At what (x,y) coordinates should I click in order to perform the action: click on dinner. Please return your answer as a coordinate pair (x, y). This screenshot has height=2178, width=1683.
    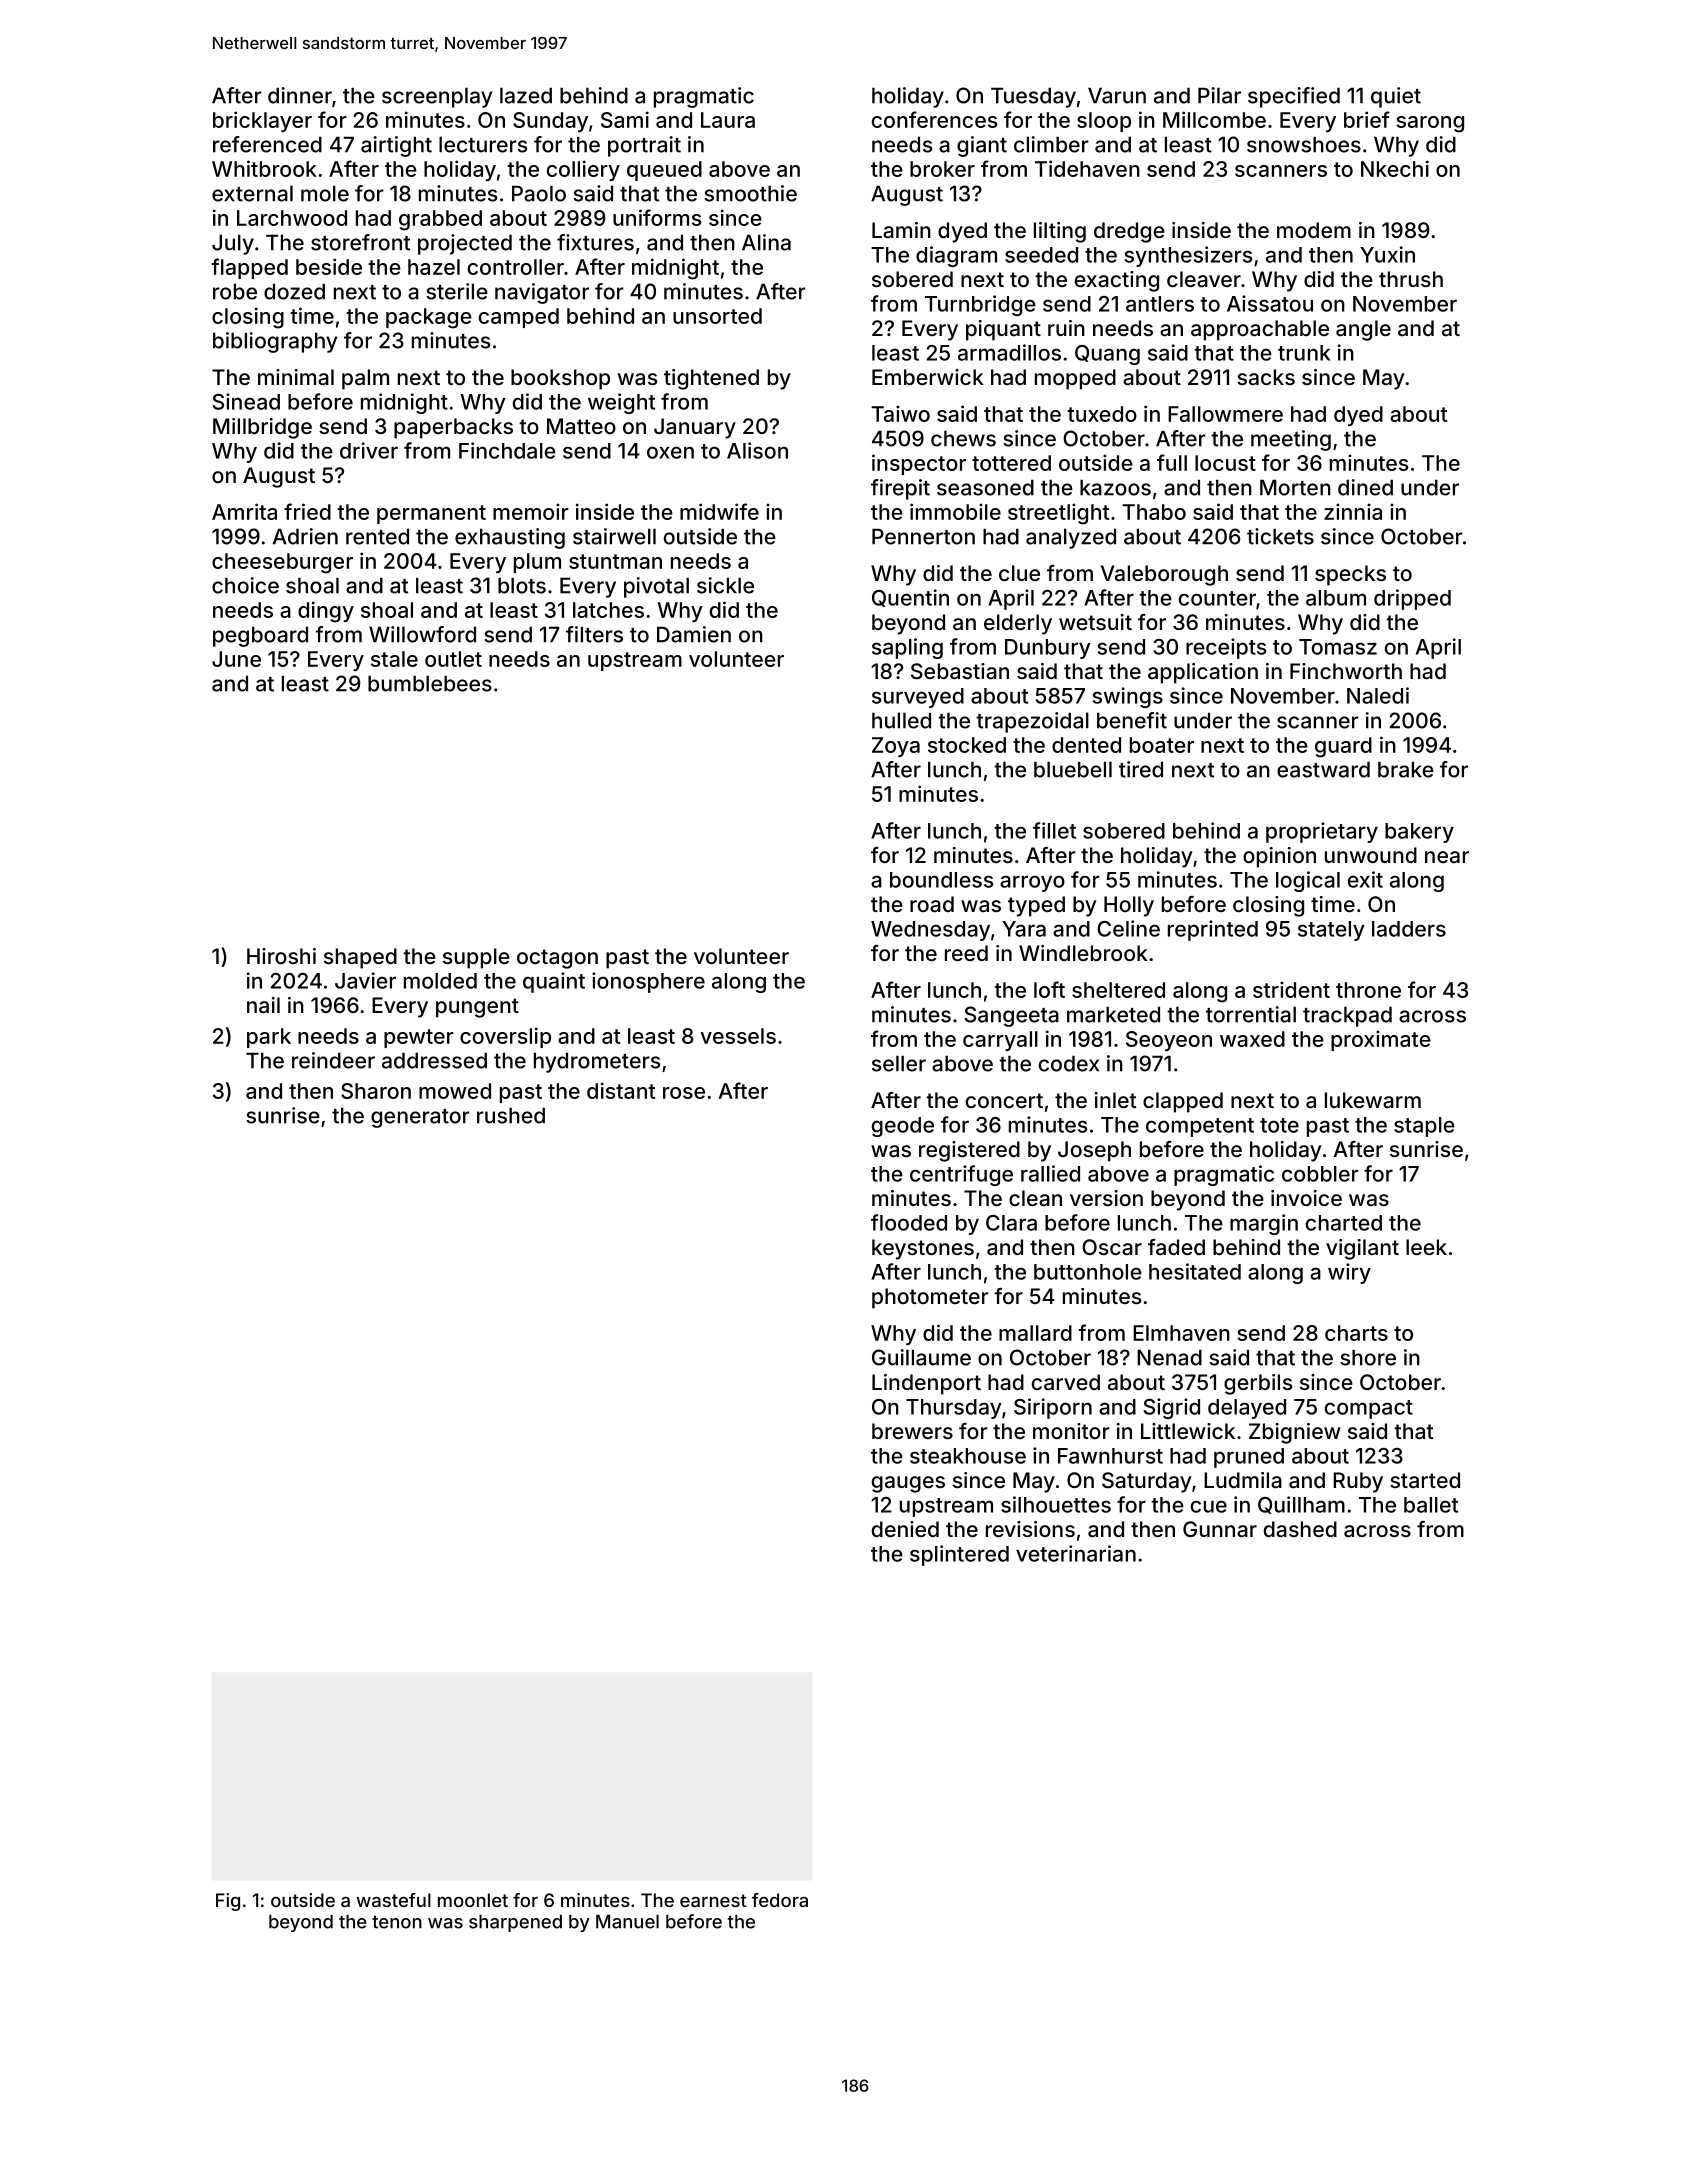
    Looking at the image, I should click on (300, 95).
